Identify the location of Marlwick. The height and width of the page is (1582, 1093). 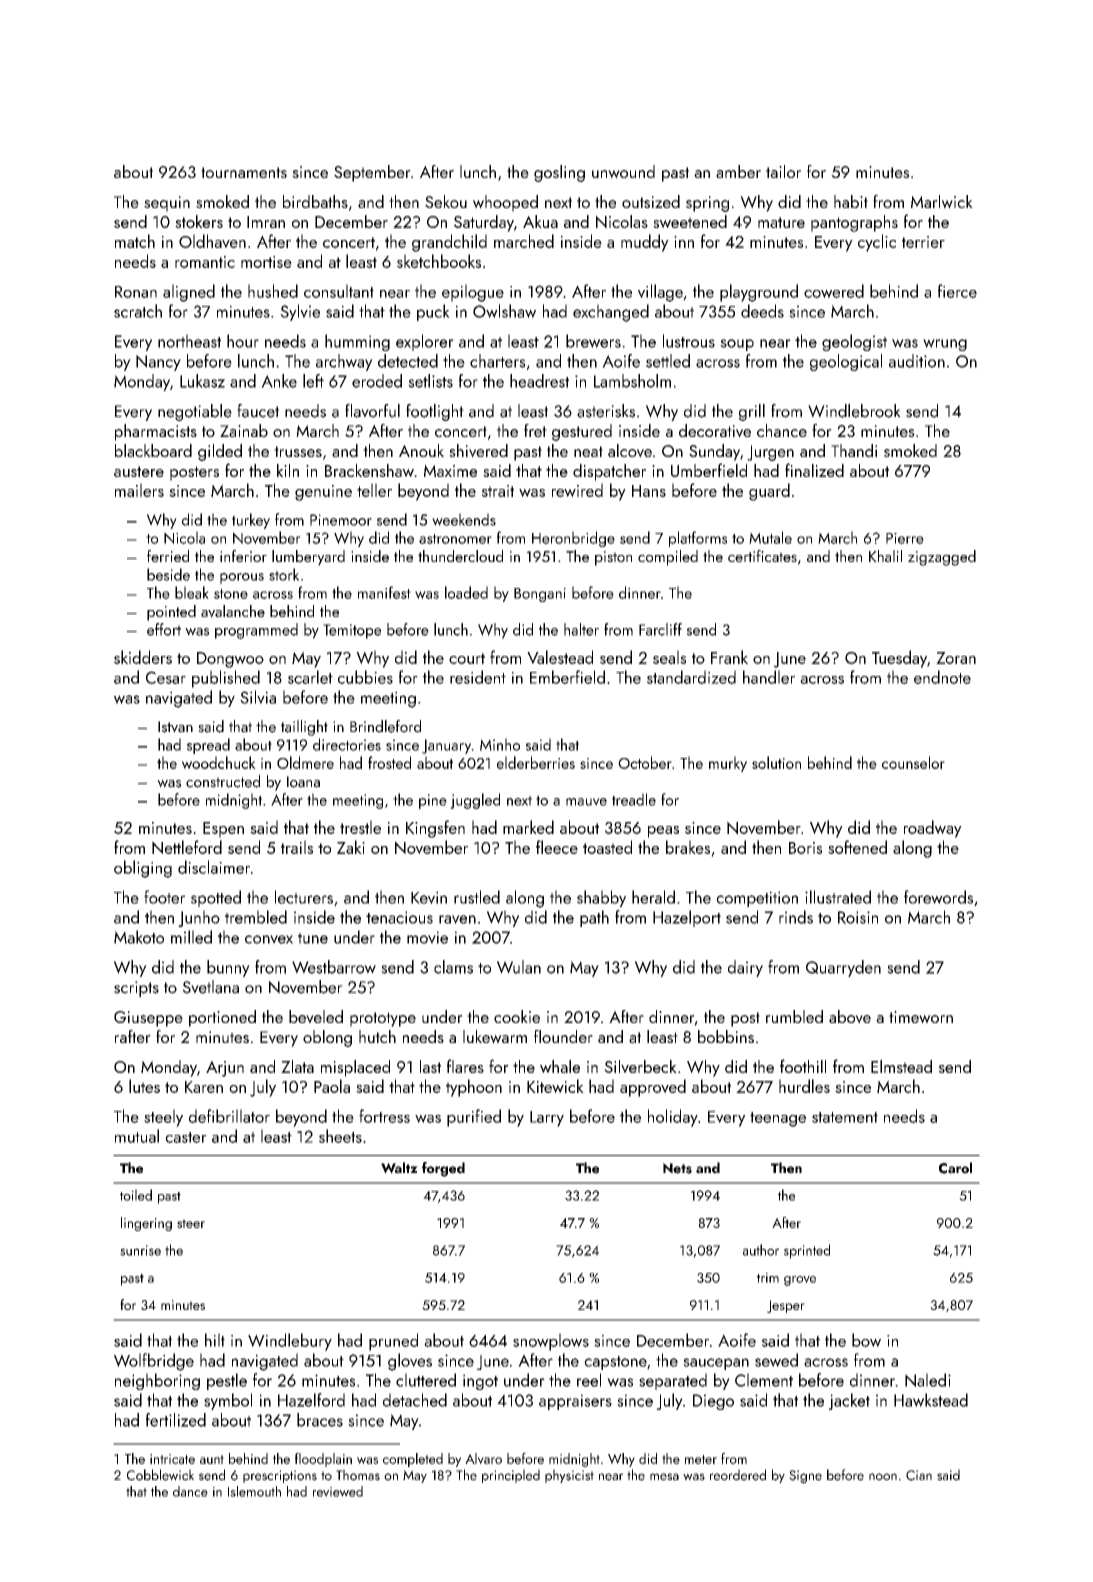
(942, 202).
